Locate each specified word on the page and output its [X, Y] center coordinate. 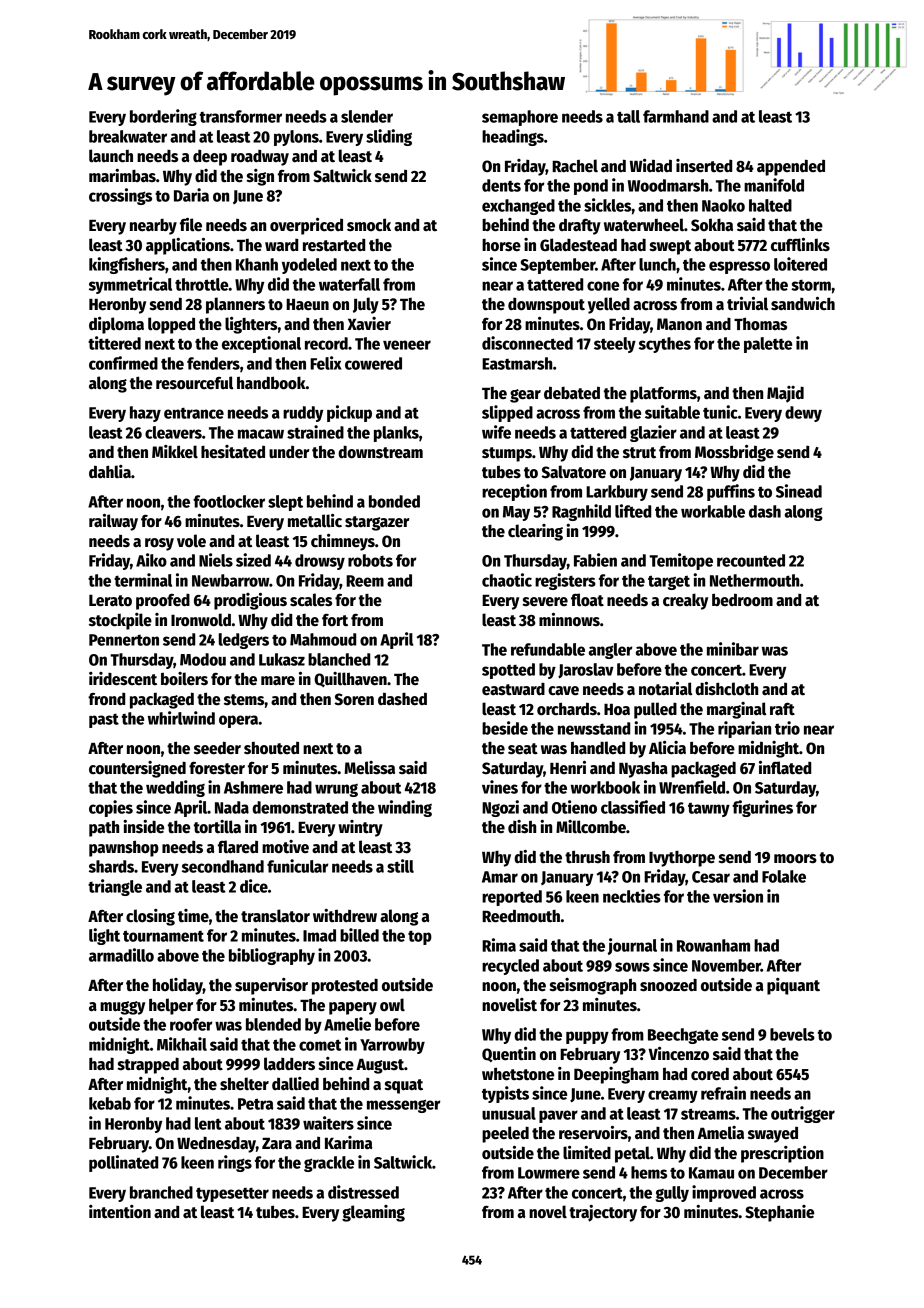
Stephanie [779, 1213]
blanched [339, 659]
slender [367, 116]
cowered [373, 363]
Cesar [711, 877]
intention [120, 1212]
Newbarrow [230, 580]
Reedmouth [521, 916]
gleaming [373, 1213]
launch [111, 156]
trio [787, 728]
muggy [122, 1008]
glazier [653, 433]
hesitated [233, 452]
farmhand [676, 116]
